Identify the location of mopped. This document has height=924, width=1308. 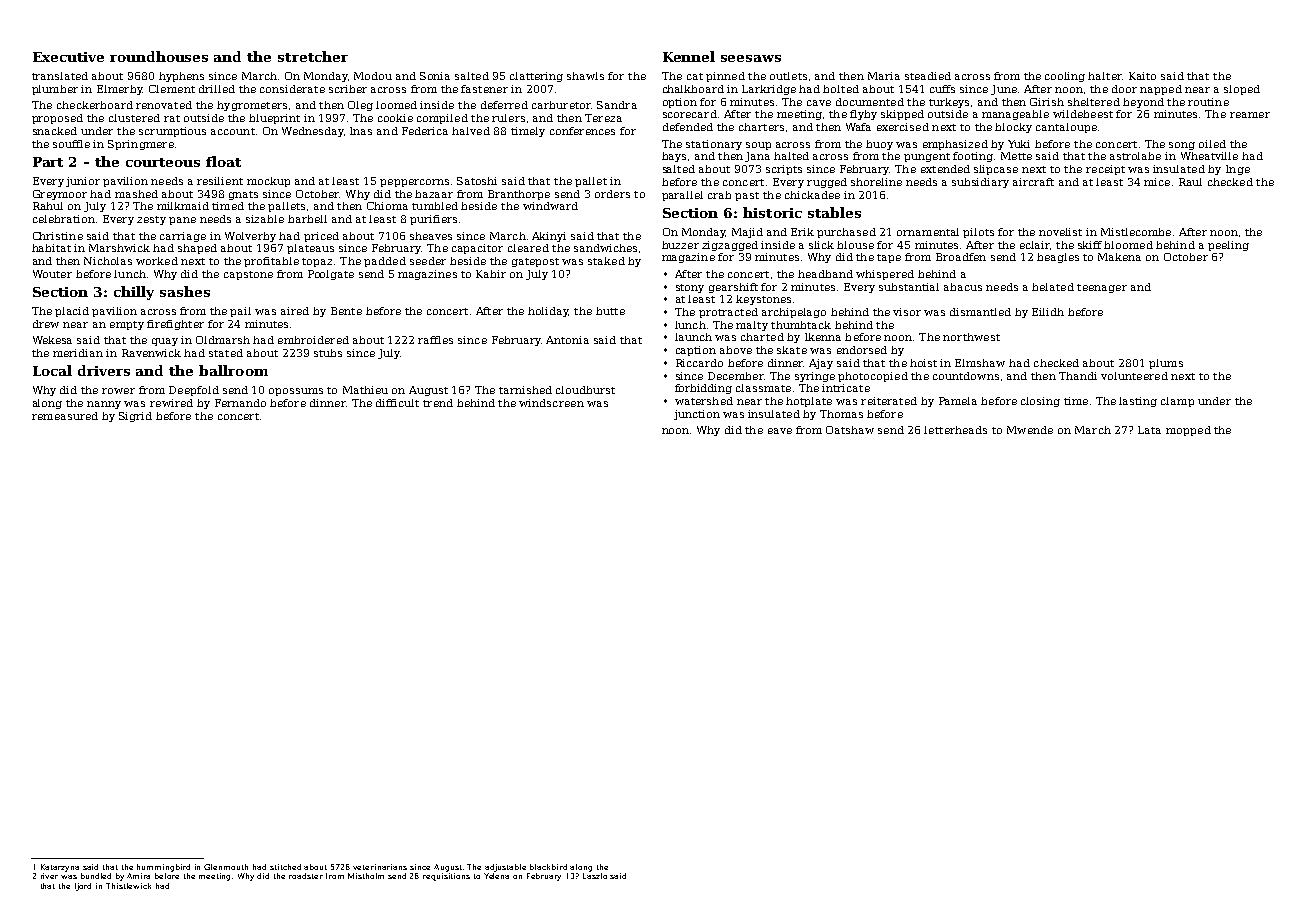
(1188, 431).
